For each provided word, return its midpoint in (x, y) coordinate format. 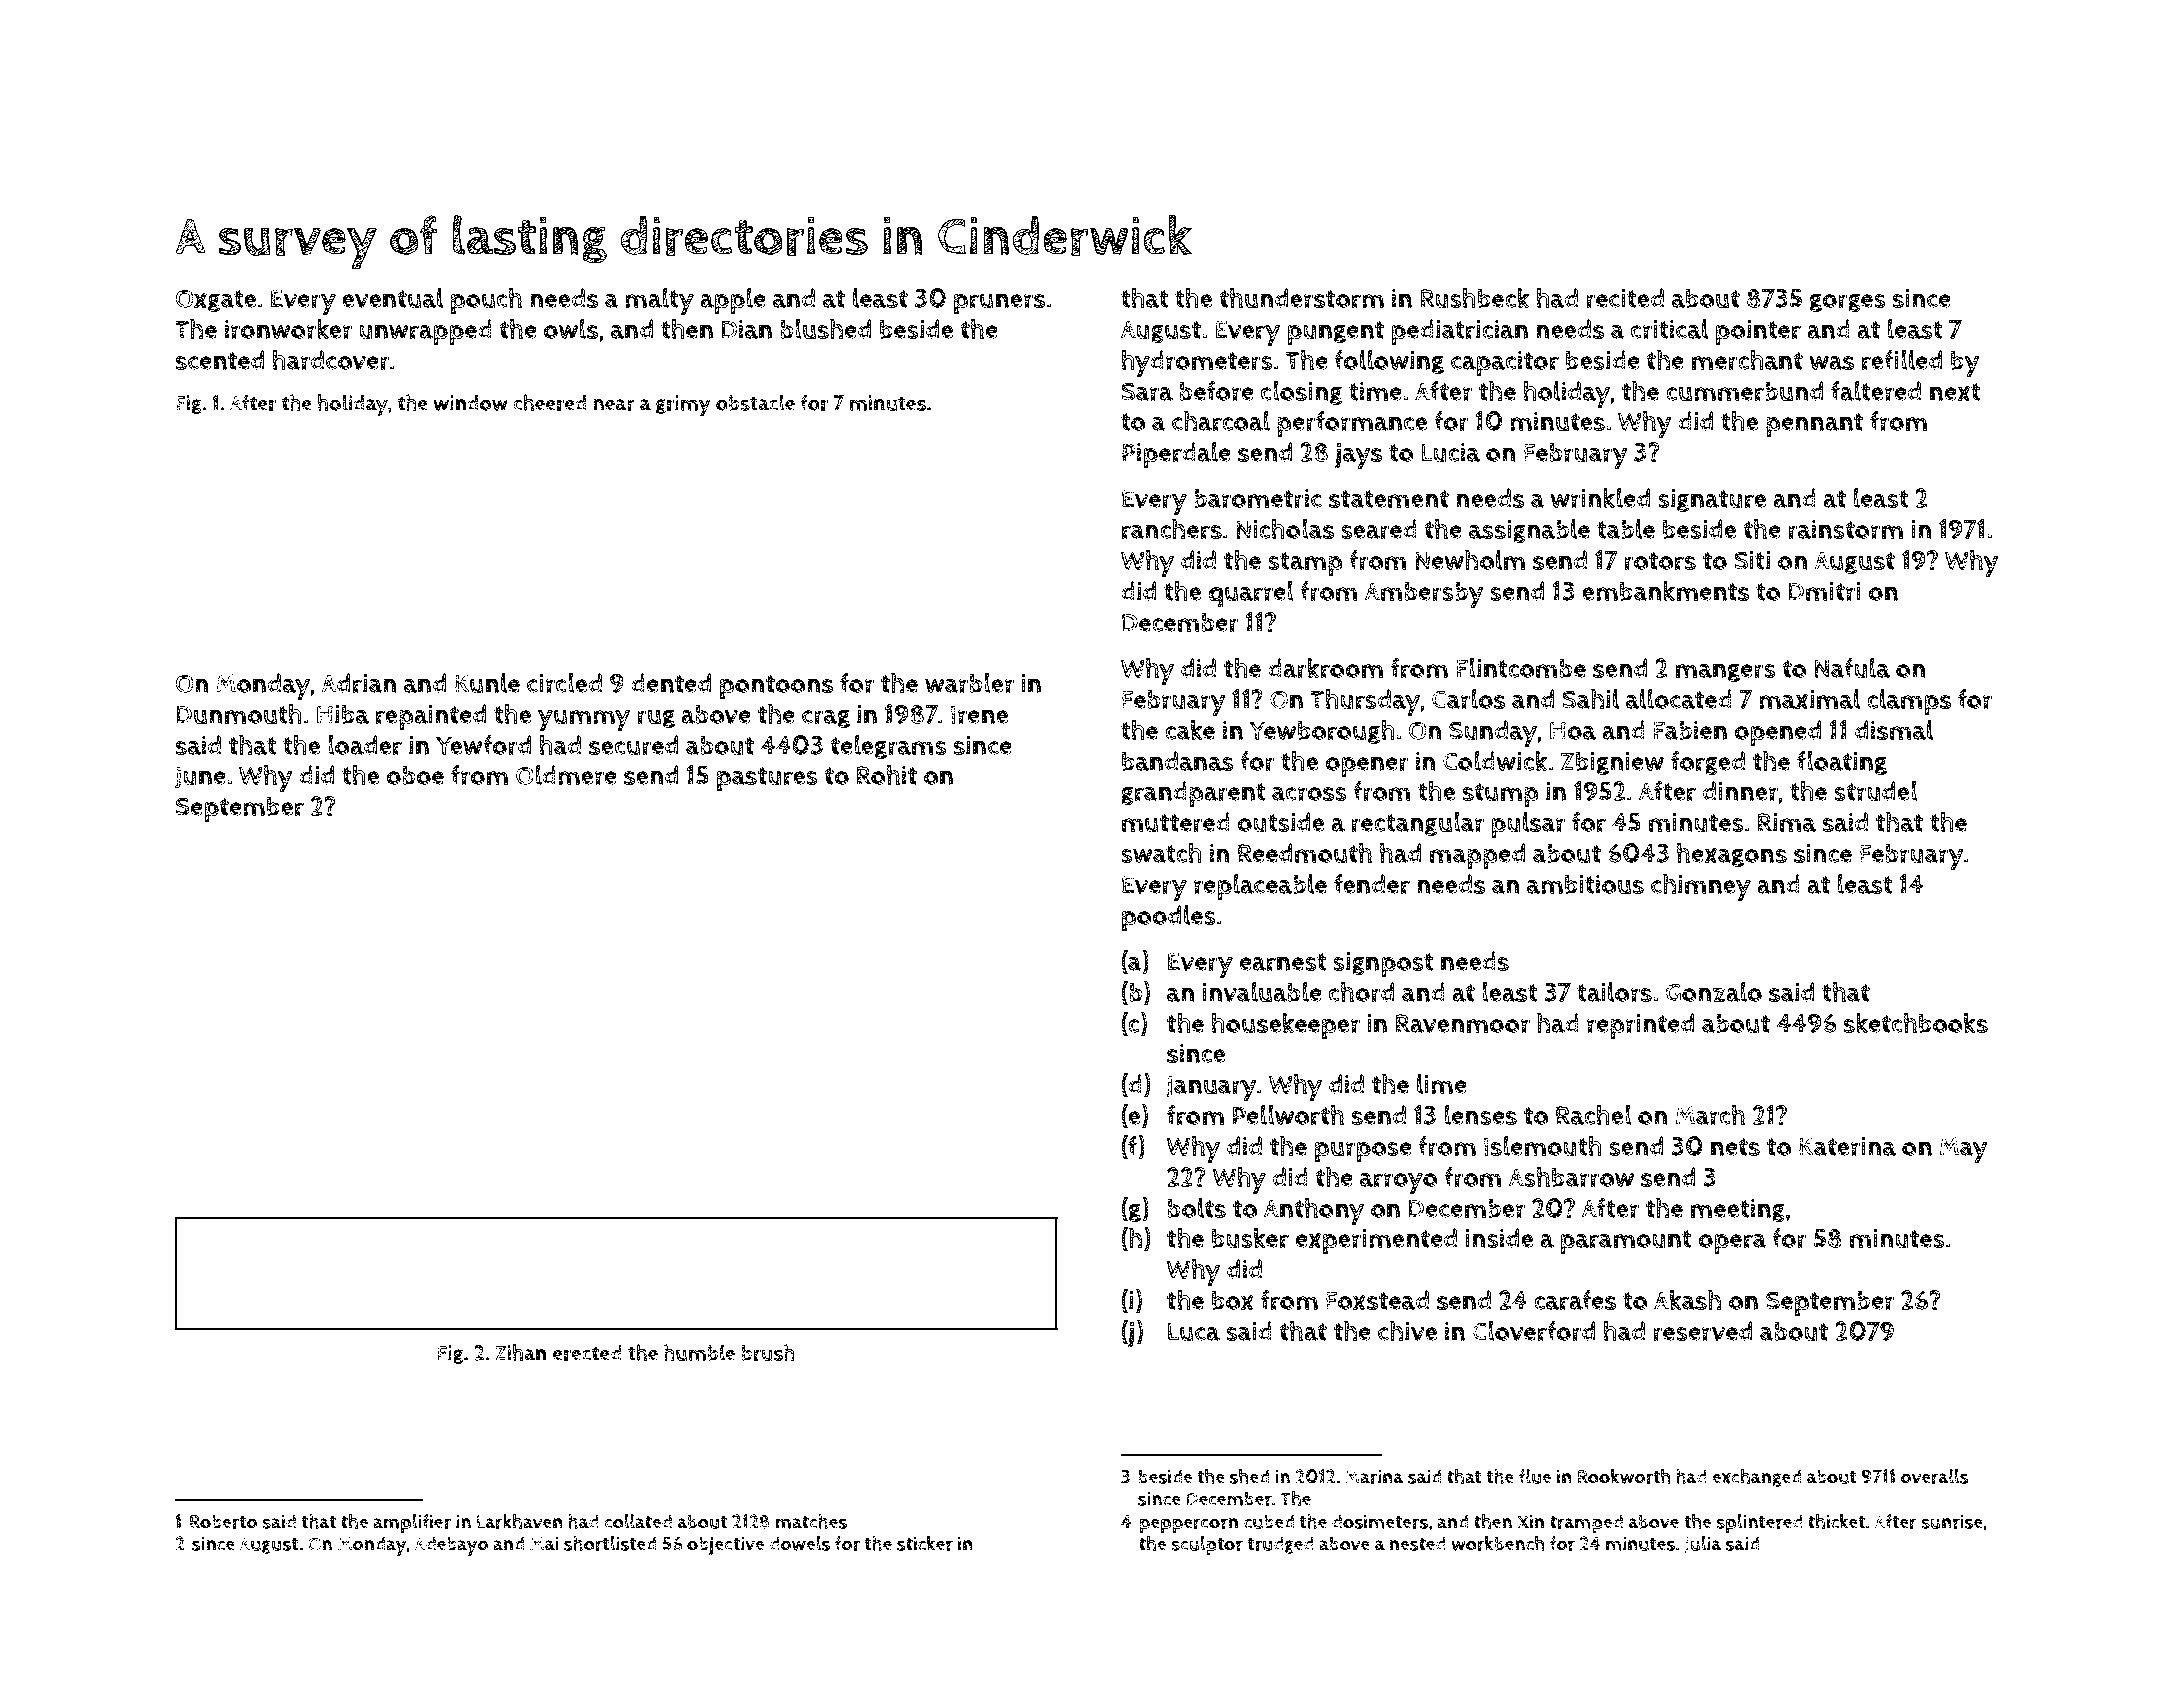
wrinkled (1600, 498)
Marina (1374, 1476)
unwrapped (425, 332)
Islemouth (1543, 1145)
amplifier (412, 1524)
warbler (969, 683)
